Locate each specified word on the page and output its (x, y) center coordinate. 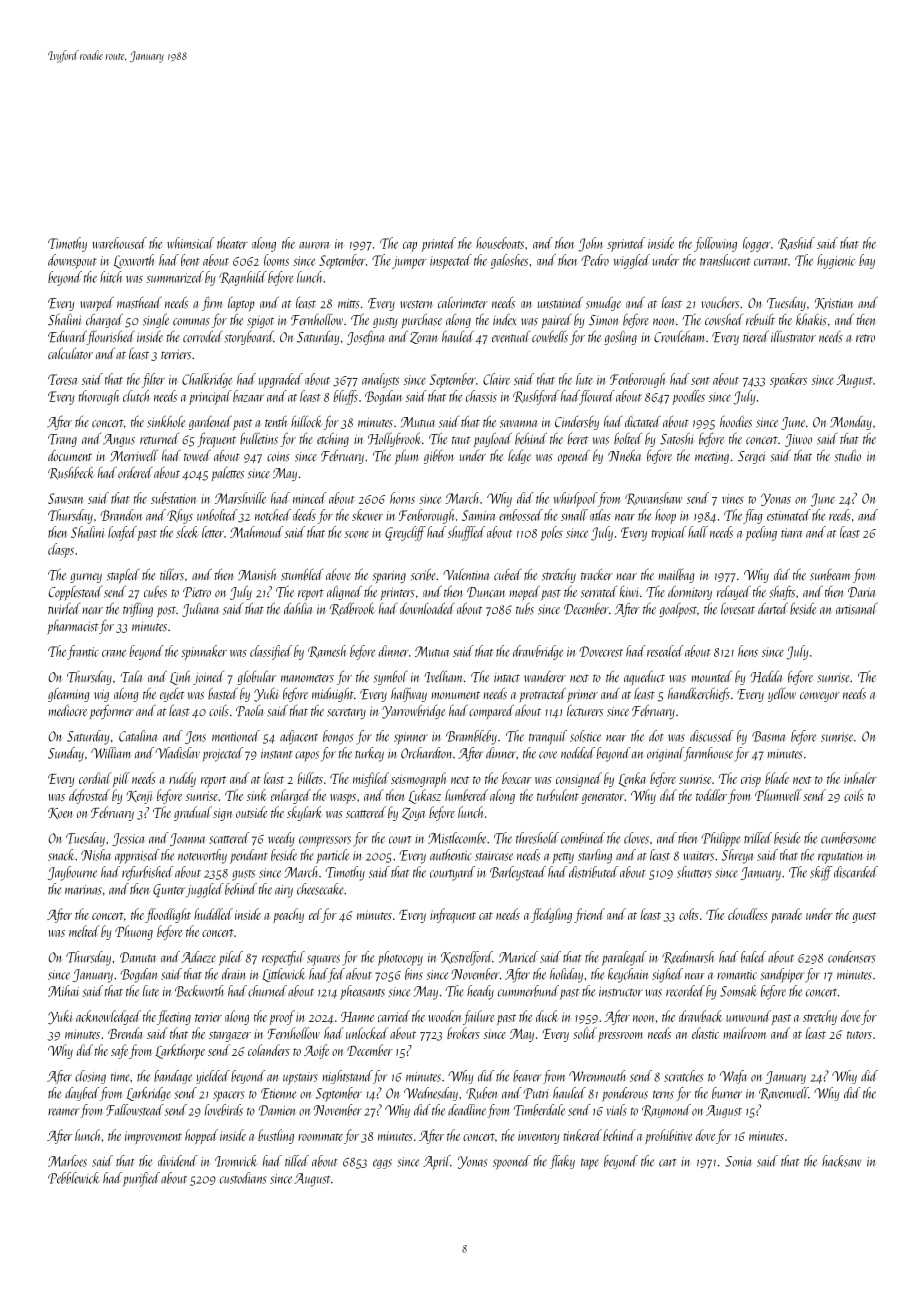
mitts (349, 303)
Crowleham (679, 336)
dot (656, 736)
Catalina (138, 736)
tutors (859, 1035)
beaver (527, 1076)
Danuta (138, 957)
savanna (518, 424)
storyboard (249, 337)
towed (197, 455)
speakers (788, 380)
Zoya (414, 814)
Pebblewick (73, 1178)
